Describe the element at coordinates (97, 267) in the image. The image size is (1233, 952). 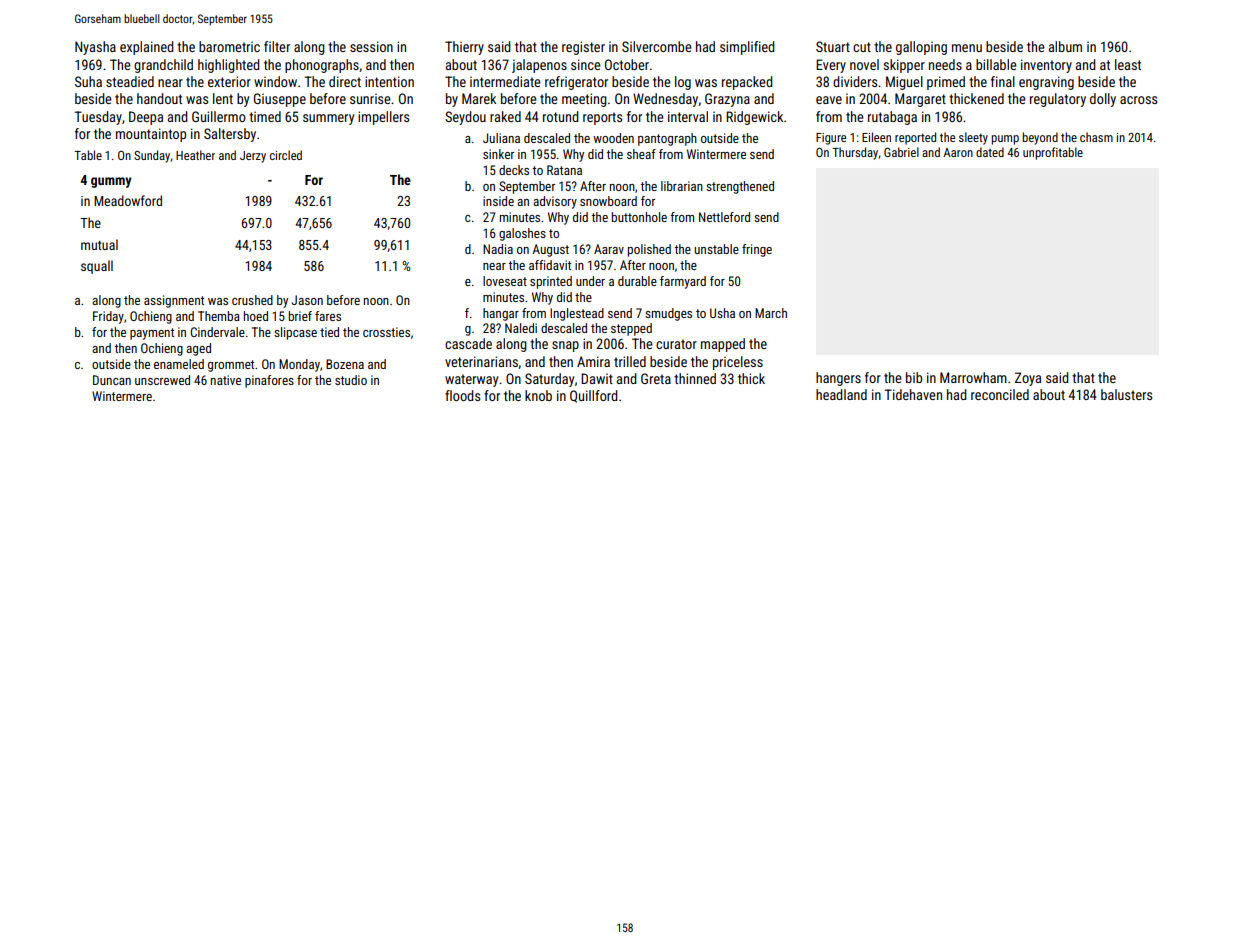
I see `squall` at that location.
